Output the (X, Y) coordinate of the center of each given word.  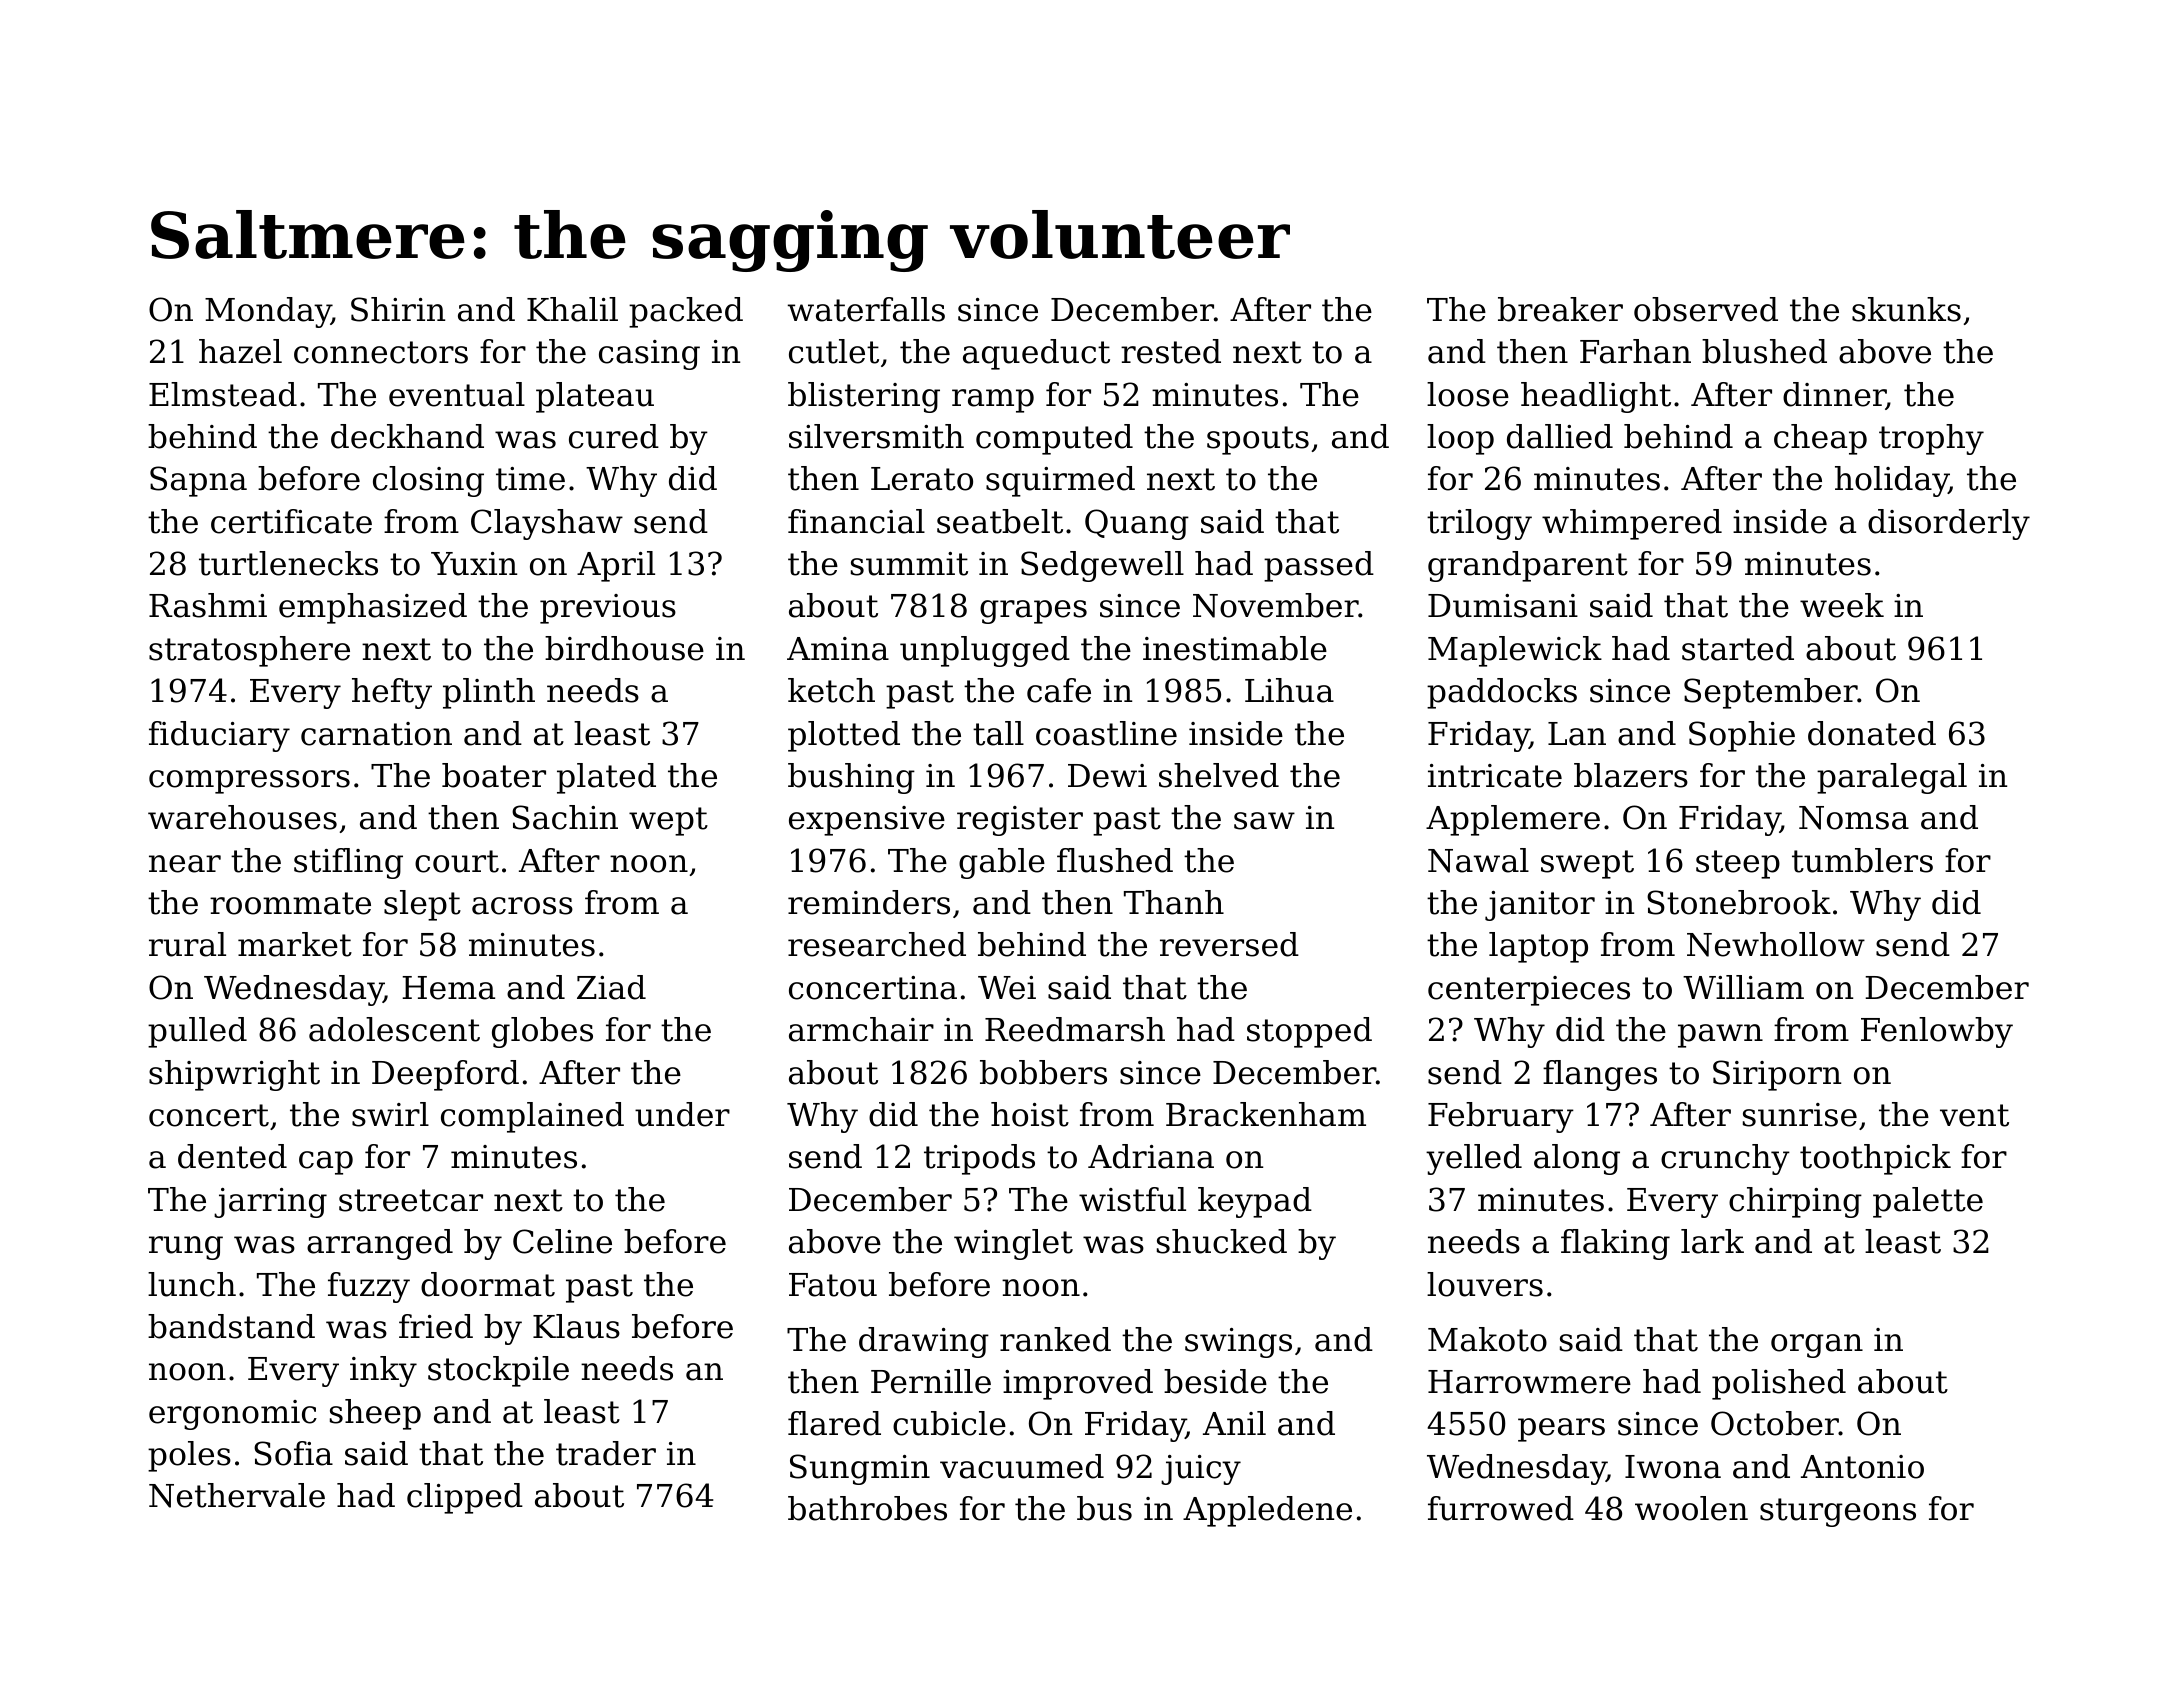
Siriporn (1777, 1075)
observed (1706, 309)
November (1276, 605)
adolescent (394, 1029)
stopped (1309, 1032)
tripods (979, 1159)
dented (232, 1156)
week (1842, 605)
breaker (1560, 309)
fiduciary (219, 736)
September (1771, 693)
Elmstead (223, 394)
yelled (1474, 1159)
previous (608, 609)
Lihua (1289, 690)
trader (606, 1453)
